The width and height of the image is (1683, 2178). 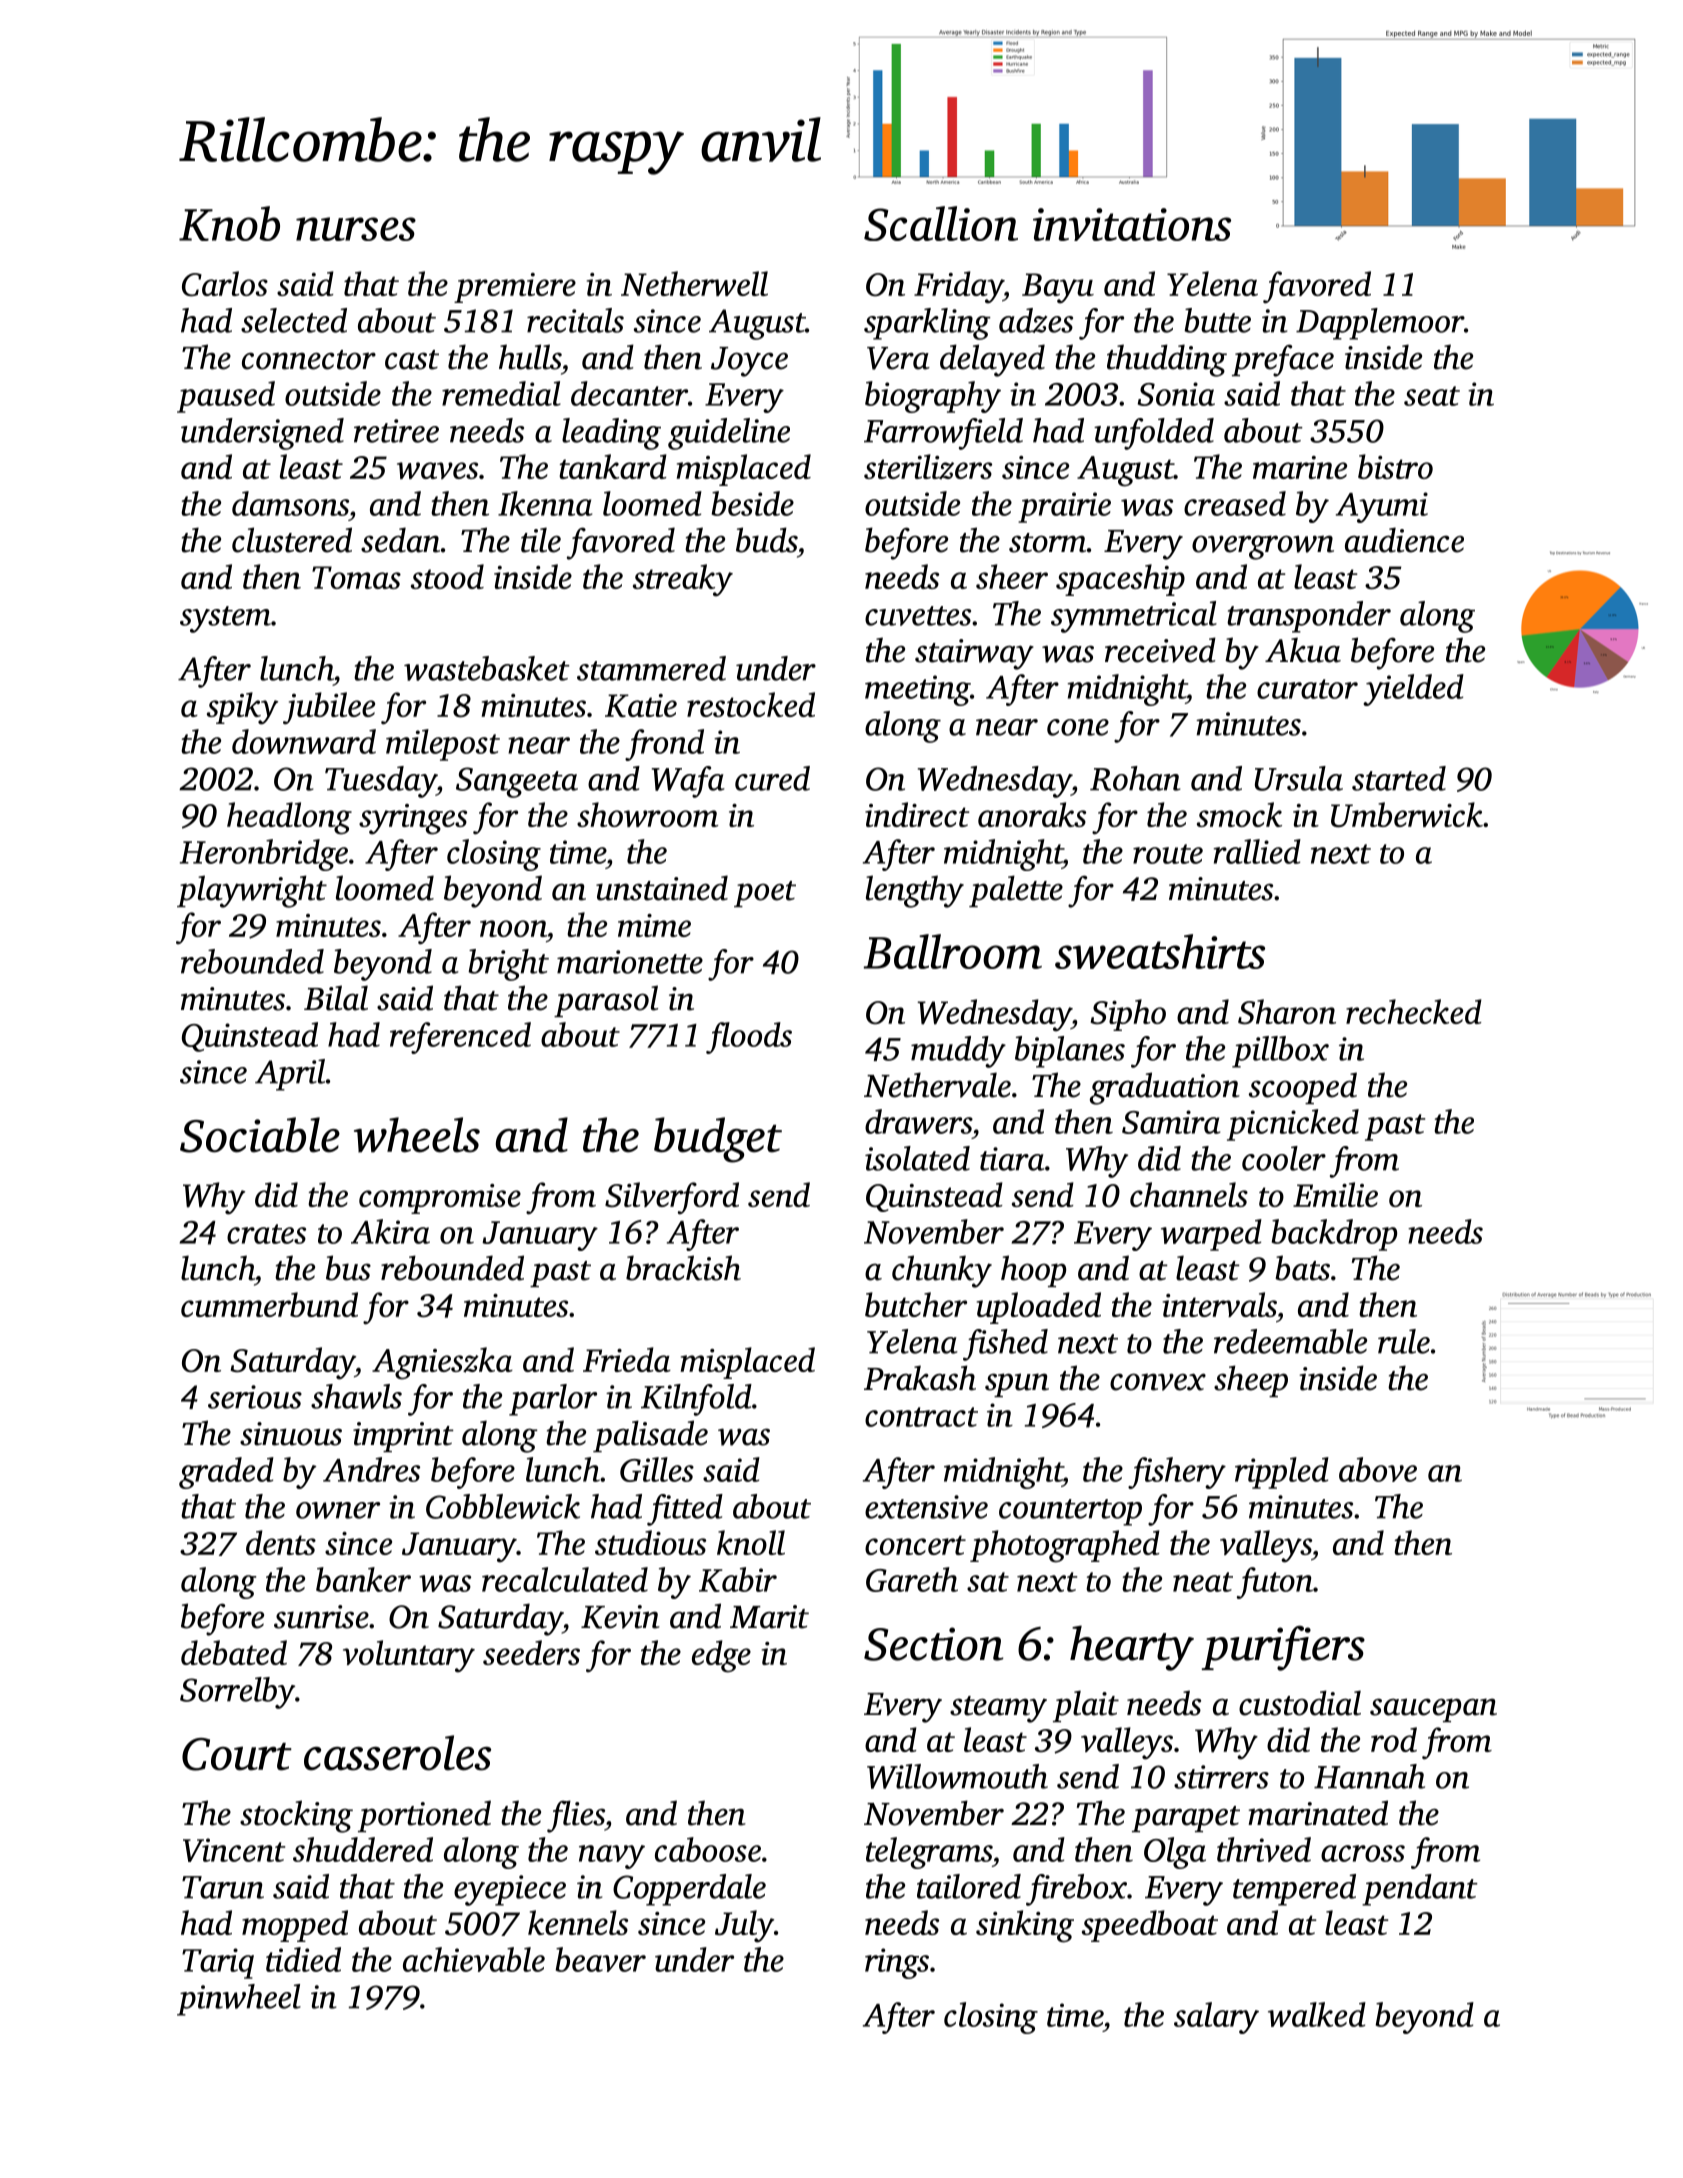 What do you see at coordinates (1132, 224) in the image?
I see `invitations` at bounding box center [1132, 224].
